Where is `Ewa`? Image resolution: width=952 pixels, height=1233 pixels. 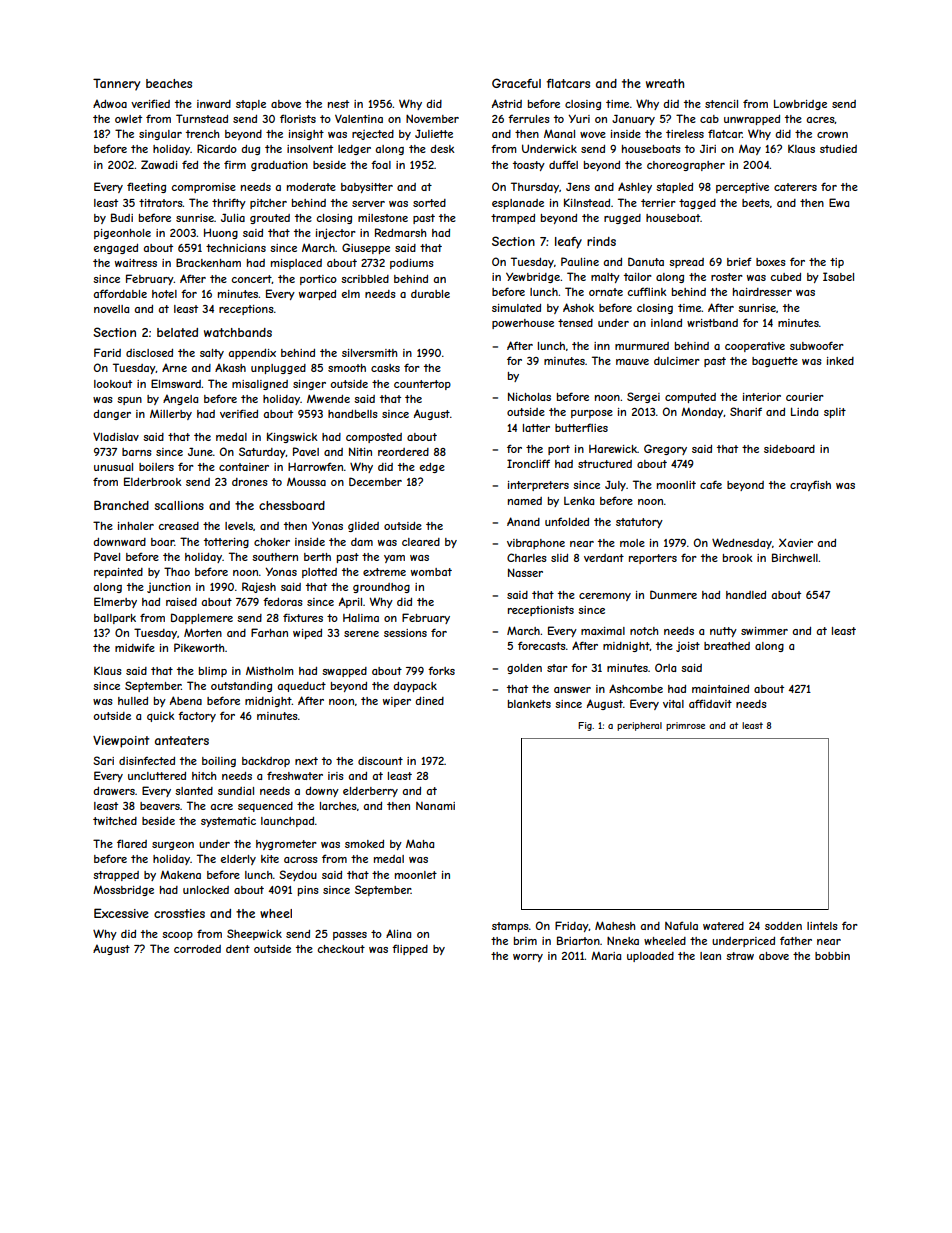
Ewa is located at coordinates (839, 202).
